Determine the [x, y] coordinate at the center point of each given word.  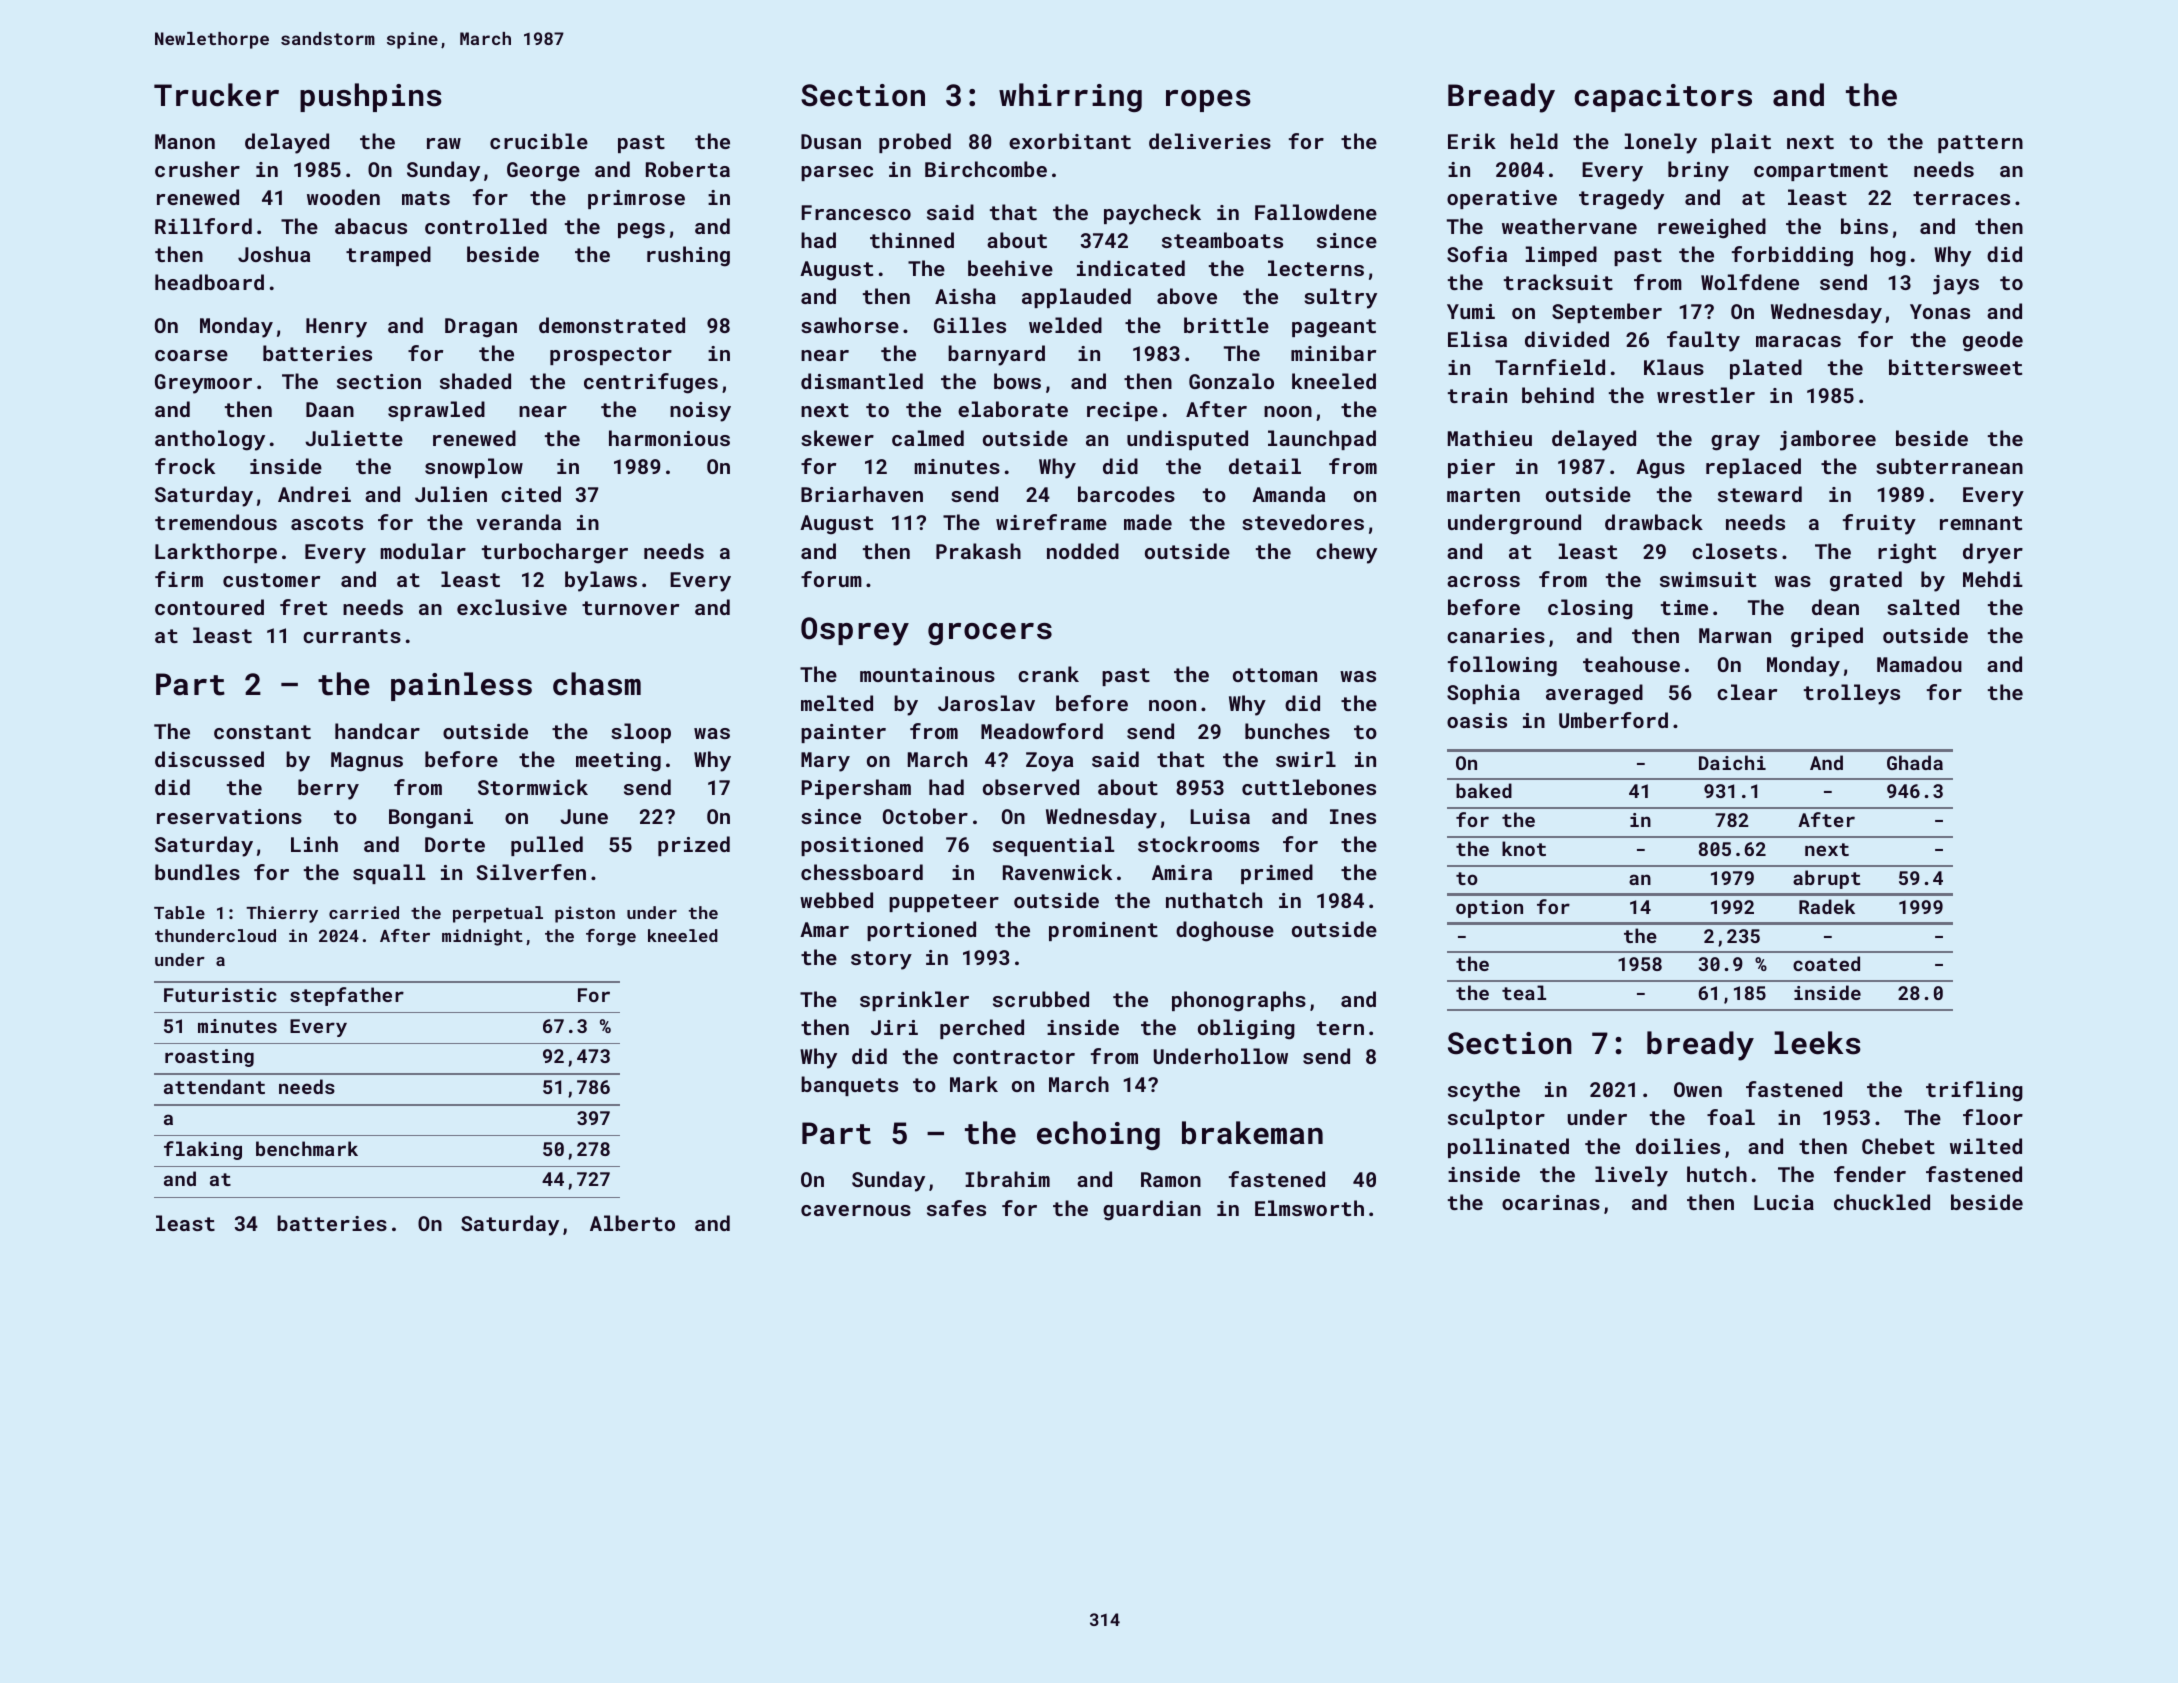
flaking [203, 1150]
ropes [1208, 101]
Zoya [1049, 762]
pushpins [371, 97]
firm [179, 579]
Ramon [1171, 1179]
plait [1741, 143]
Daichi [1732, 762]
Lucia [1784, 1202]
